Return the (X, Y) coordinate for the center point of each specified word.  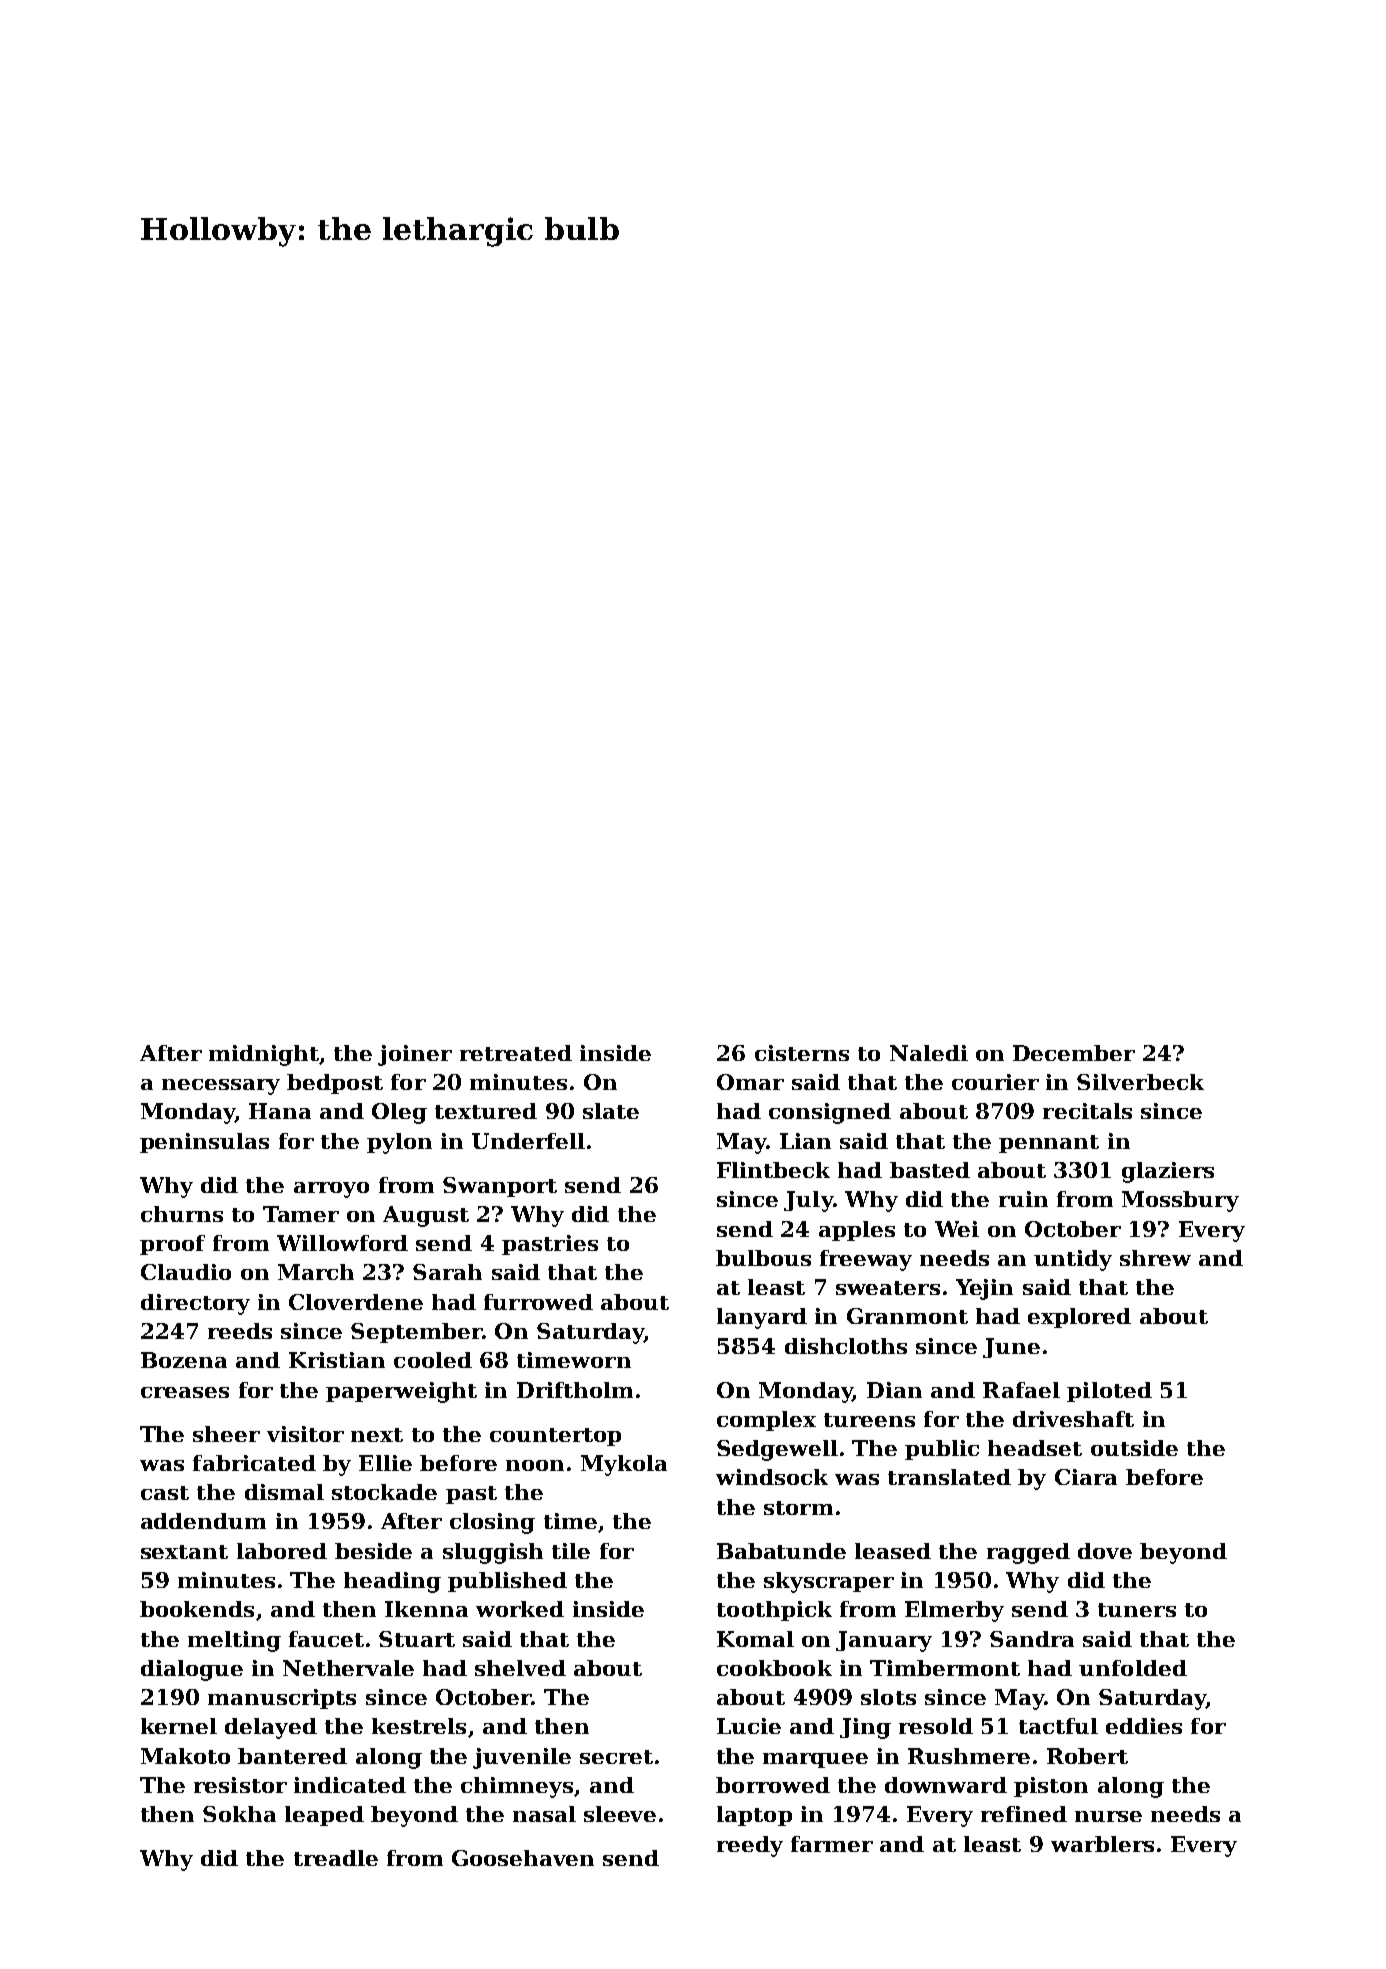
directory (195, 1304)
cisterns (802, 1053)
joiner (415, 1055)
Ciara (1086, 1477)
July (808, 1201)
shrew (1155, 1258)
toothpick (774, 1611)
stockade (384, 1492)
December (1074, 1053)
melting (234, 1641)
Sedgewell (777, 1450)
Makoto (185, 1756)
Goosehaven (523, 1858)
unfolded (1133, 1668)
